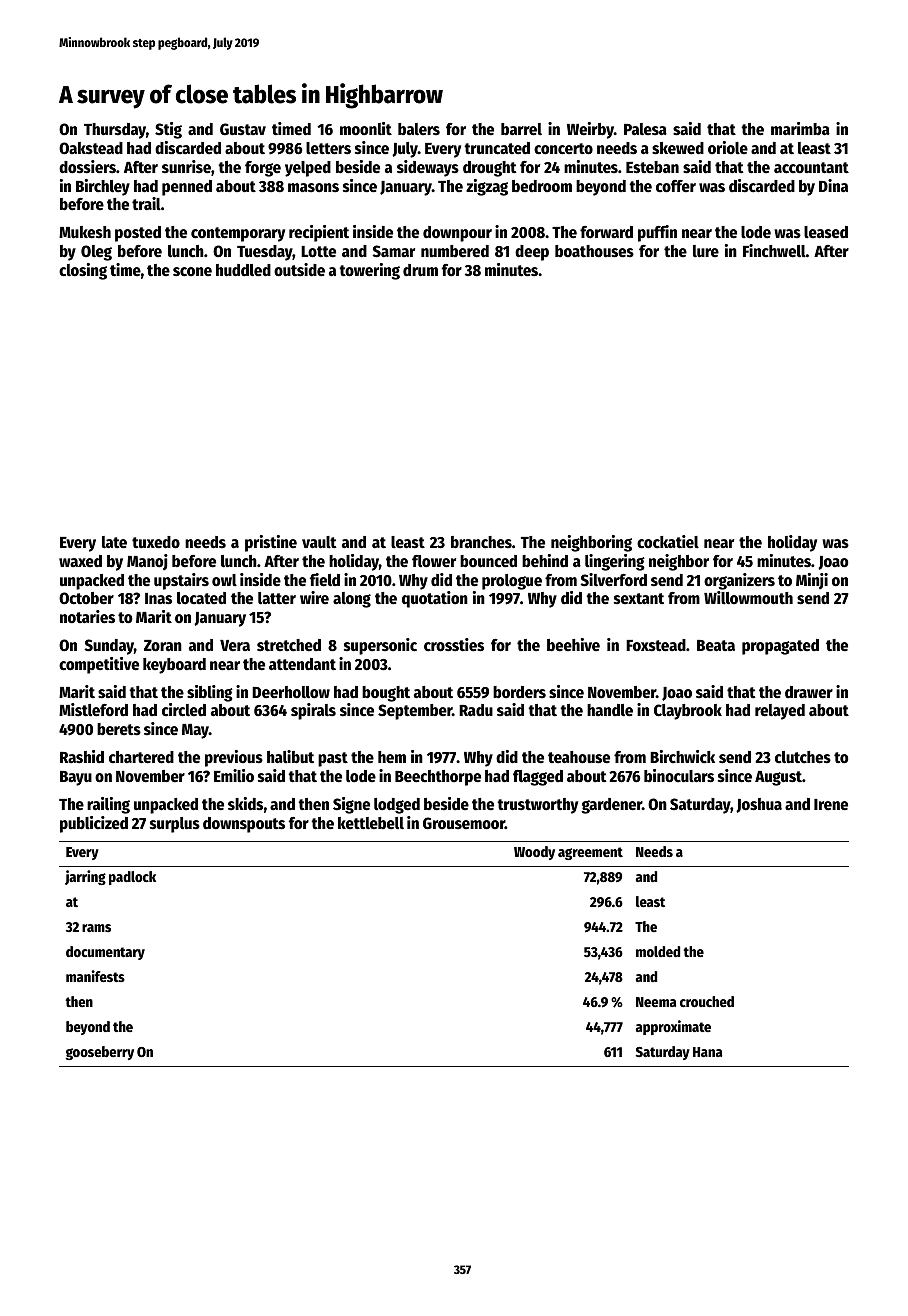 This screenshot has width=908, height=1316. Describe the element at coordinates (812, 581) in the screenshot. I see `Minji` at that location.
